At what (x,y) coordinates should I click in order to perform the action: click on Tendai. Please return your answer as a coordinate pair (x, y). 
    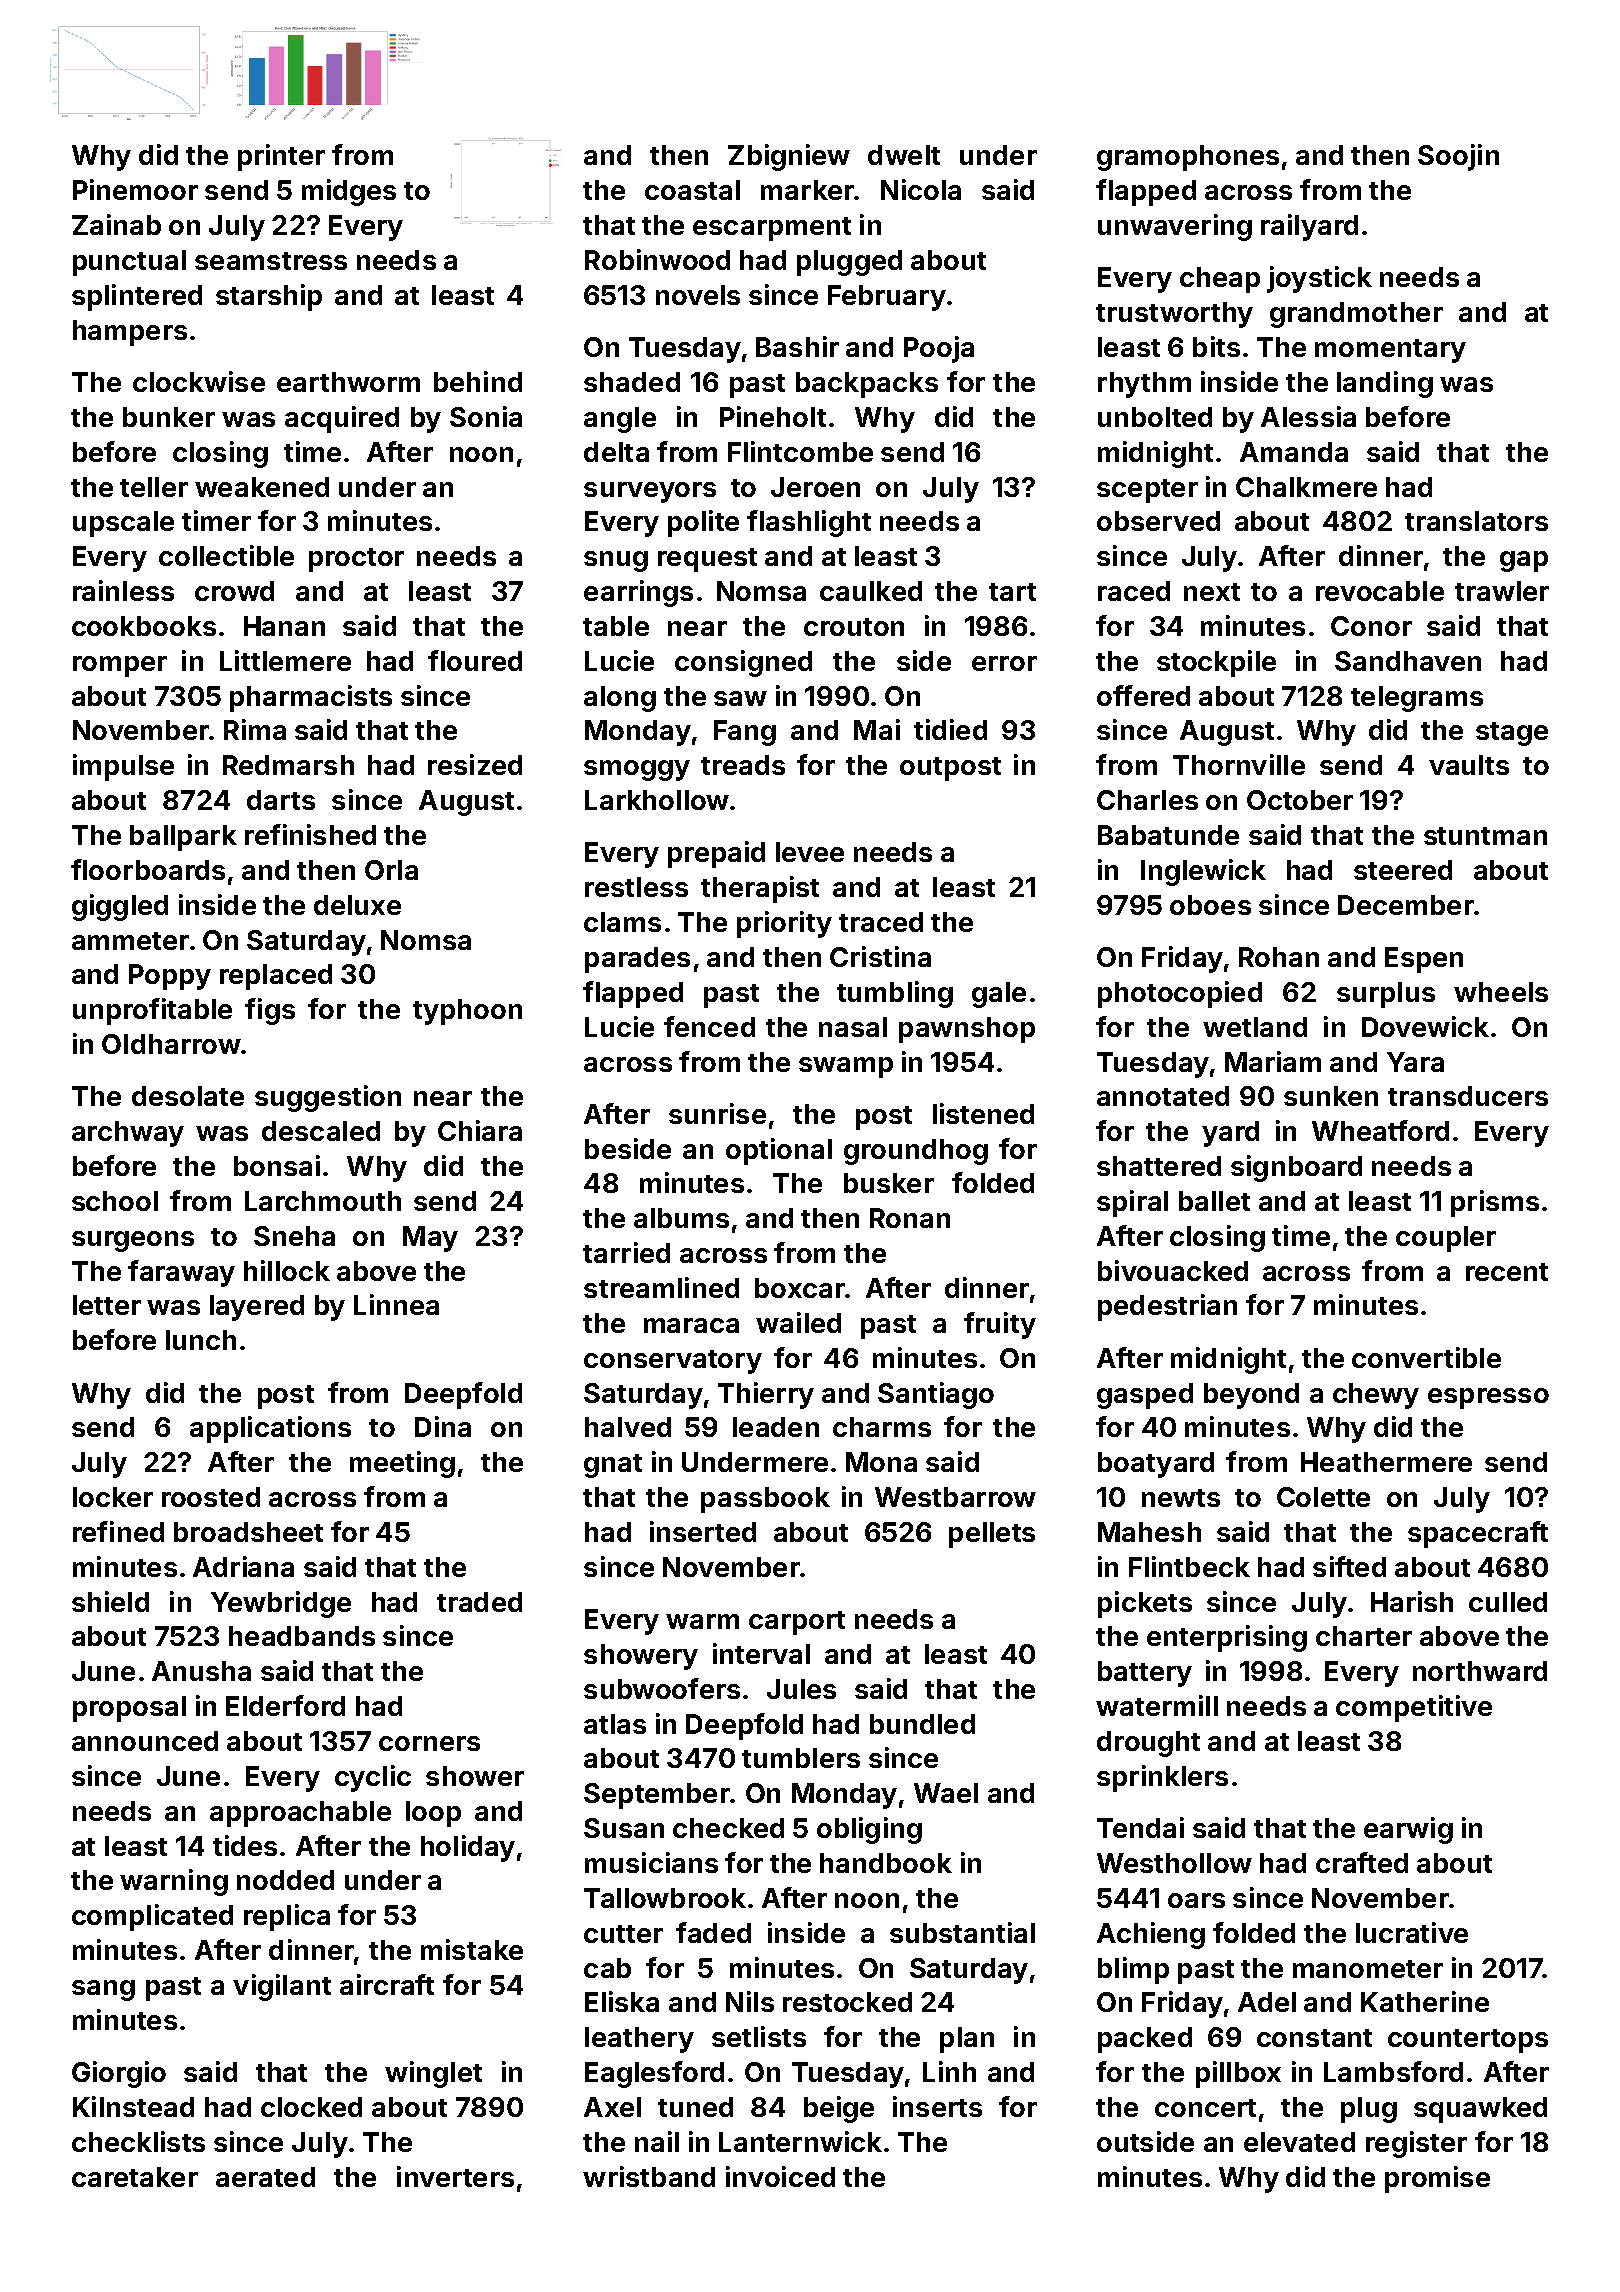
    Looking at the image, I should click on (1140, 1827).
